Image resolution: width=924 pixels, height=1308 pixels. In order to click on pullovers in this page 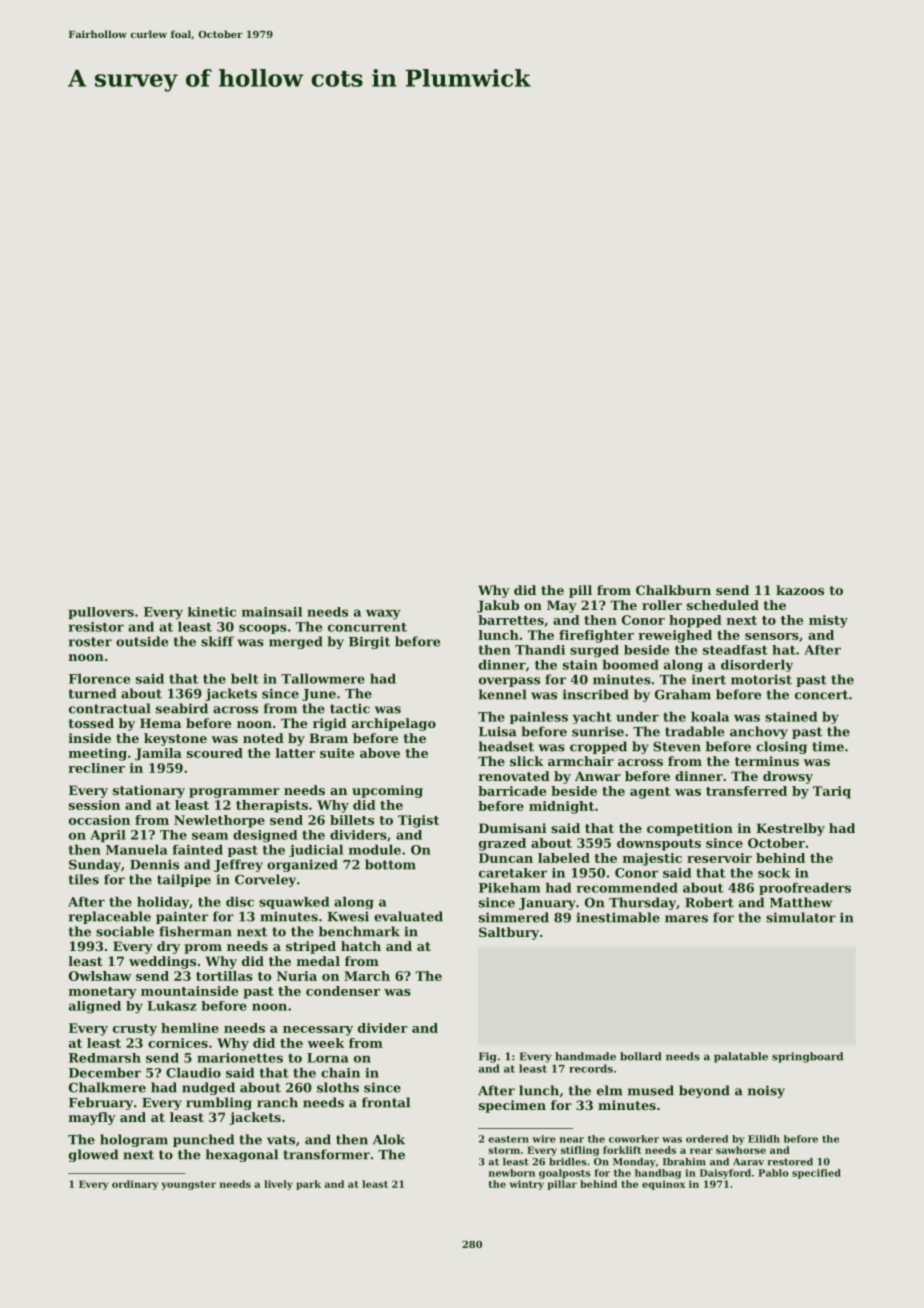, I will do `click(101, 613)`.
